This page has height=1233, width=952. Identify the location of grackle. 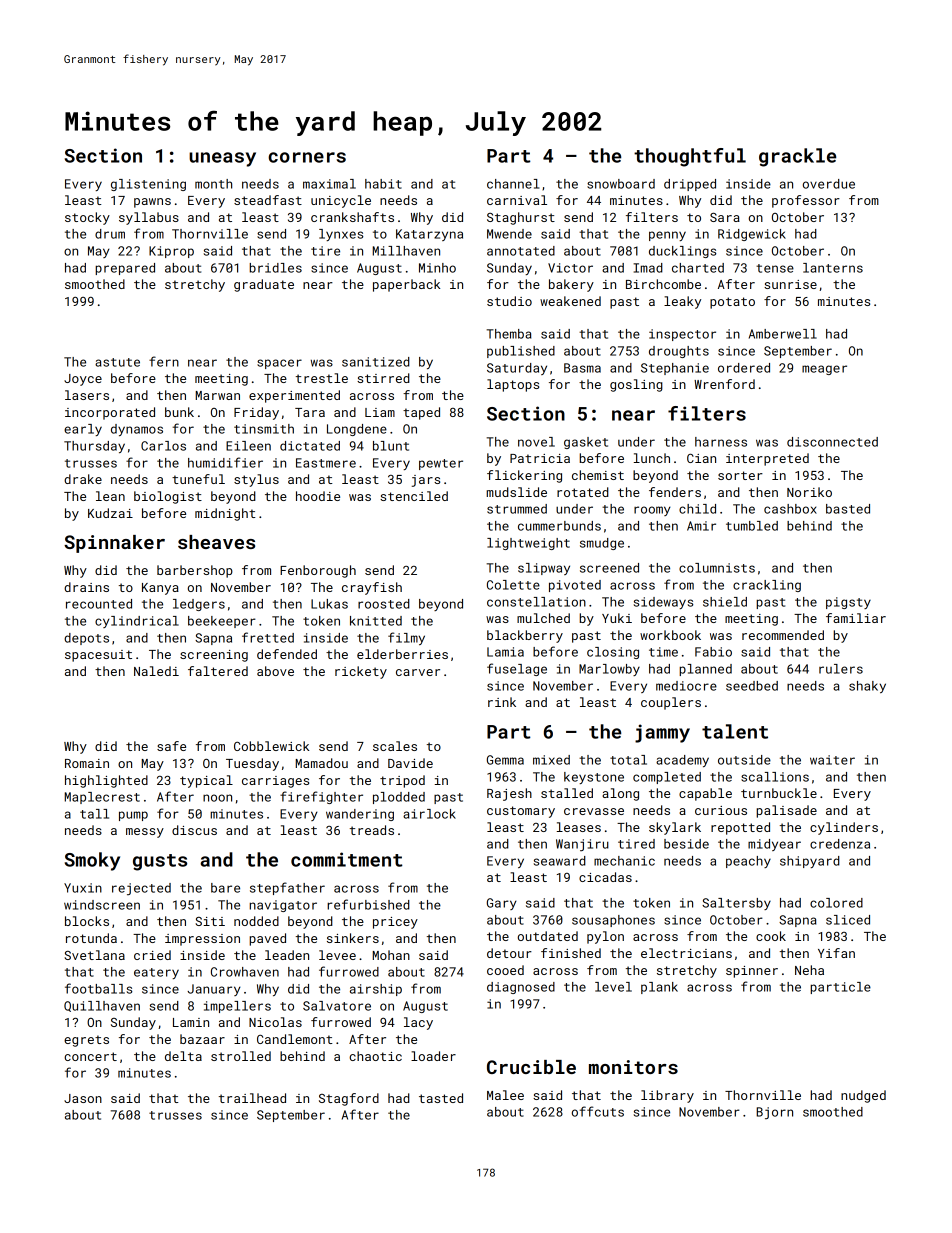
(797, 157).
